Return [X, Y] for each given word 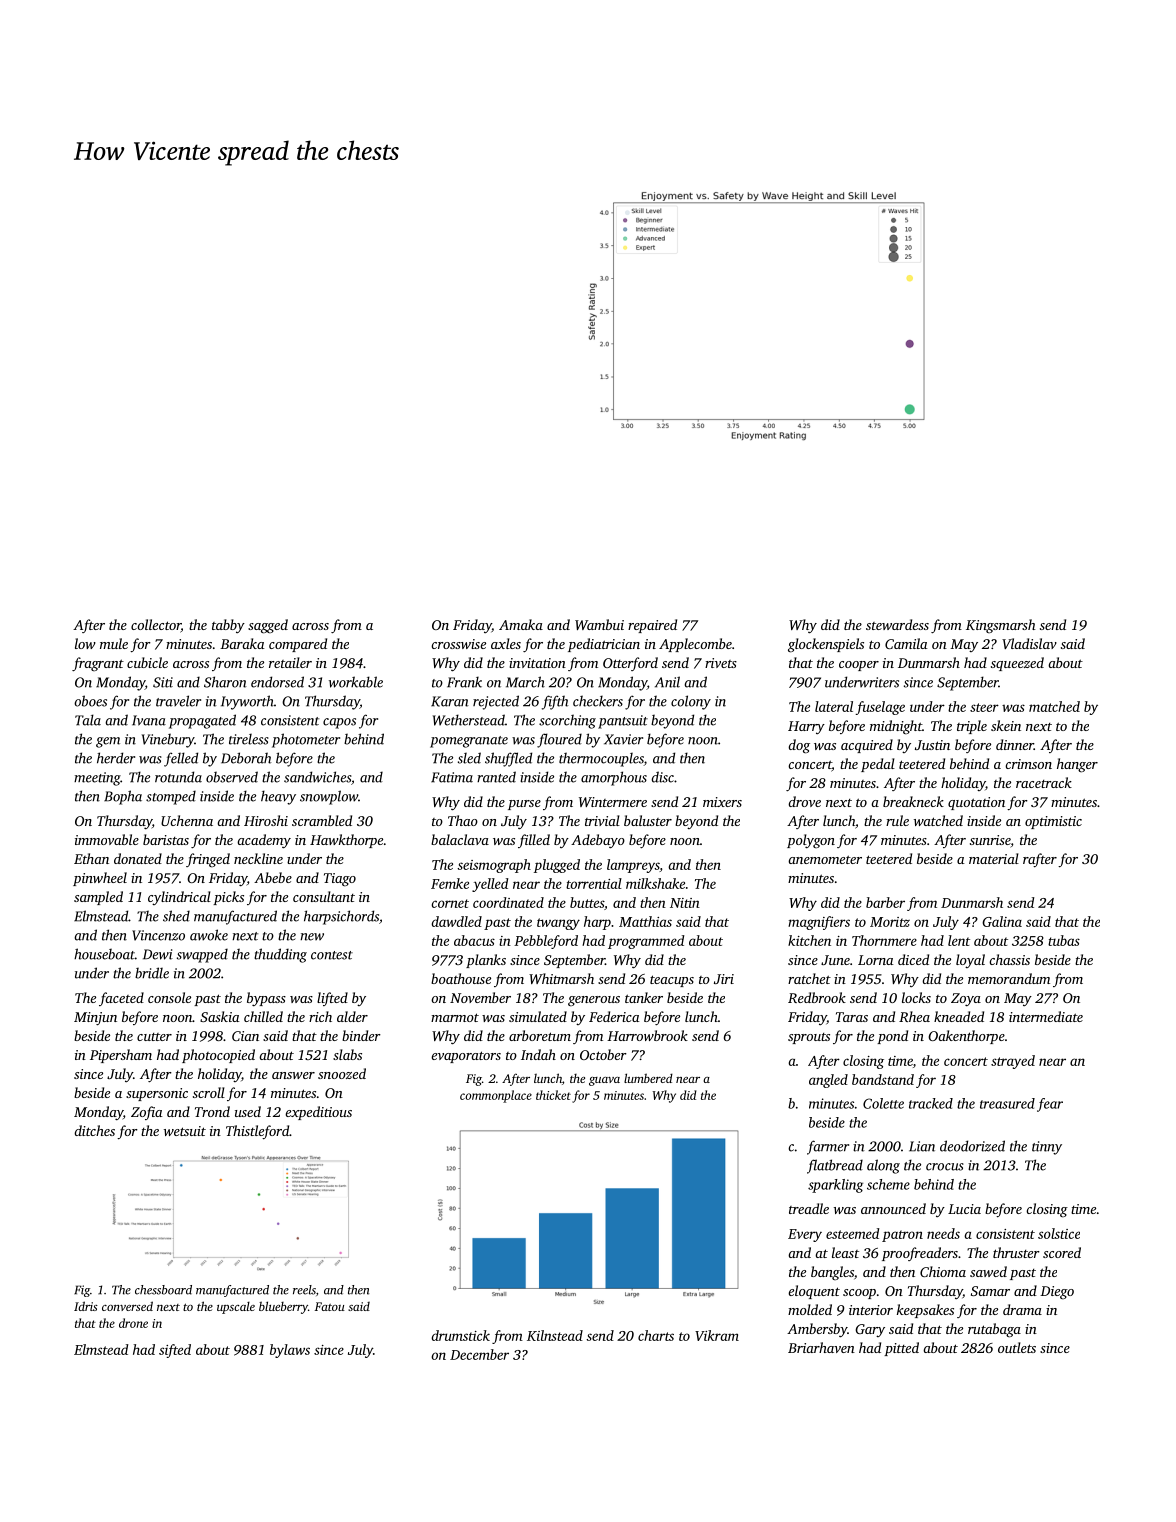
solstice [1059, 1233]
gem [108, 742]
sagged [268, 626]
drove [804, 801]
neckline [258, 858]
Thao [463, 820]
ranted [496, 777]
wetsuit [185, 1131]
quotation [976, 803]
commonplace [496, 1096]
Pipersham [121, 1056]
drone [133, 1323]
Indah [538, 1054]
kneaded [959, 1016]
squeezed [1017, 664]
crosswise [458, 644]
